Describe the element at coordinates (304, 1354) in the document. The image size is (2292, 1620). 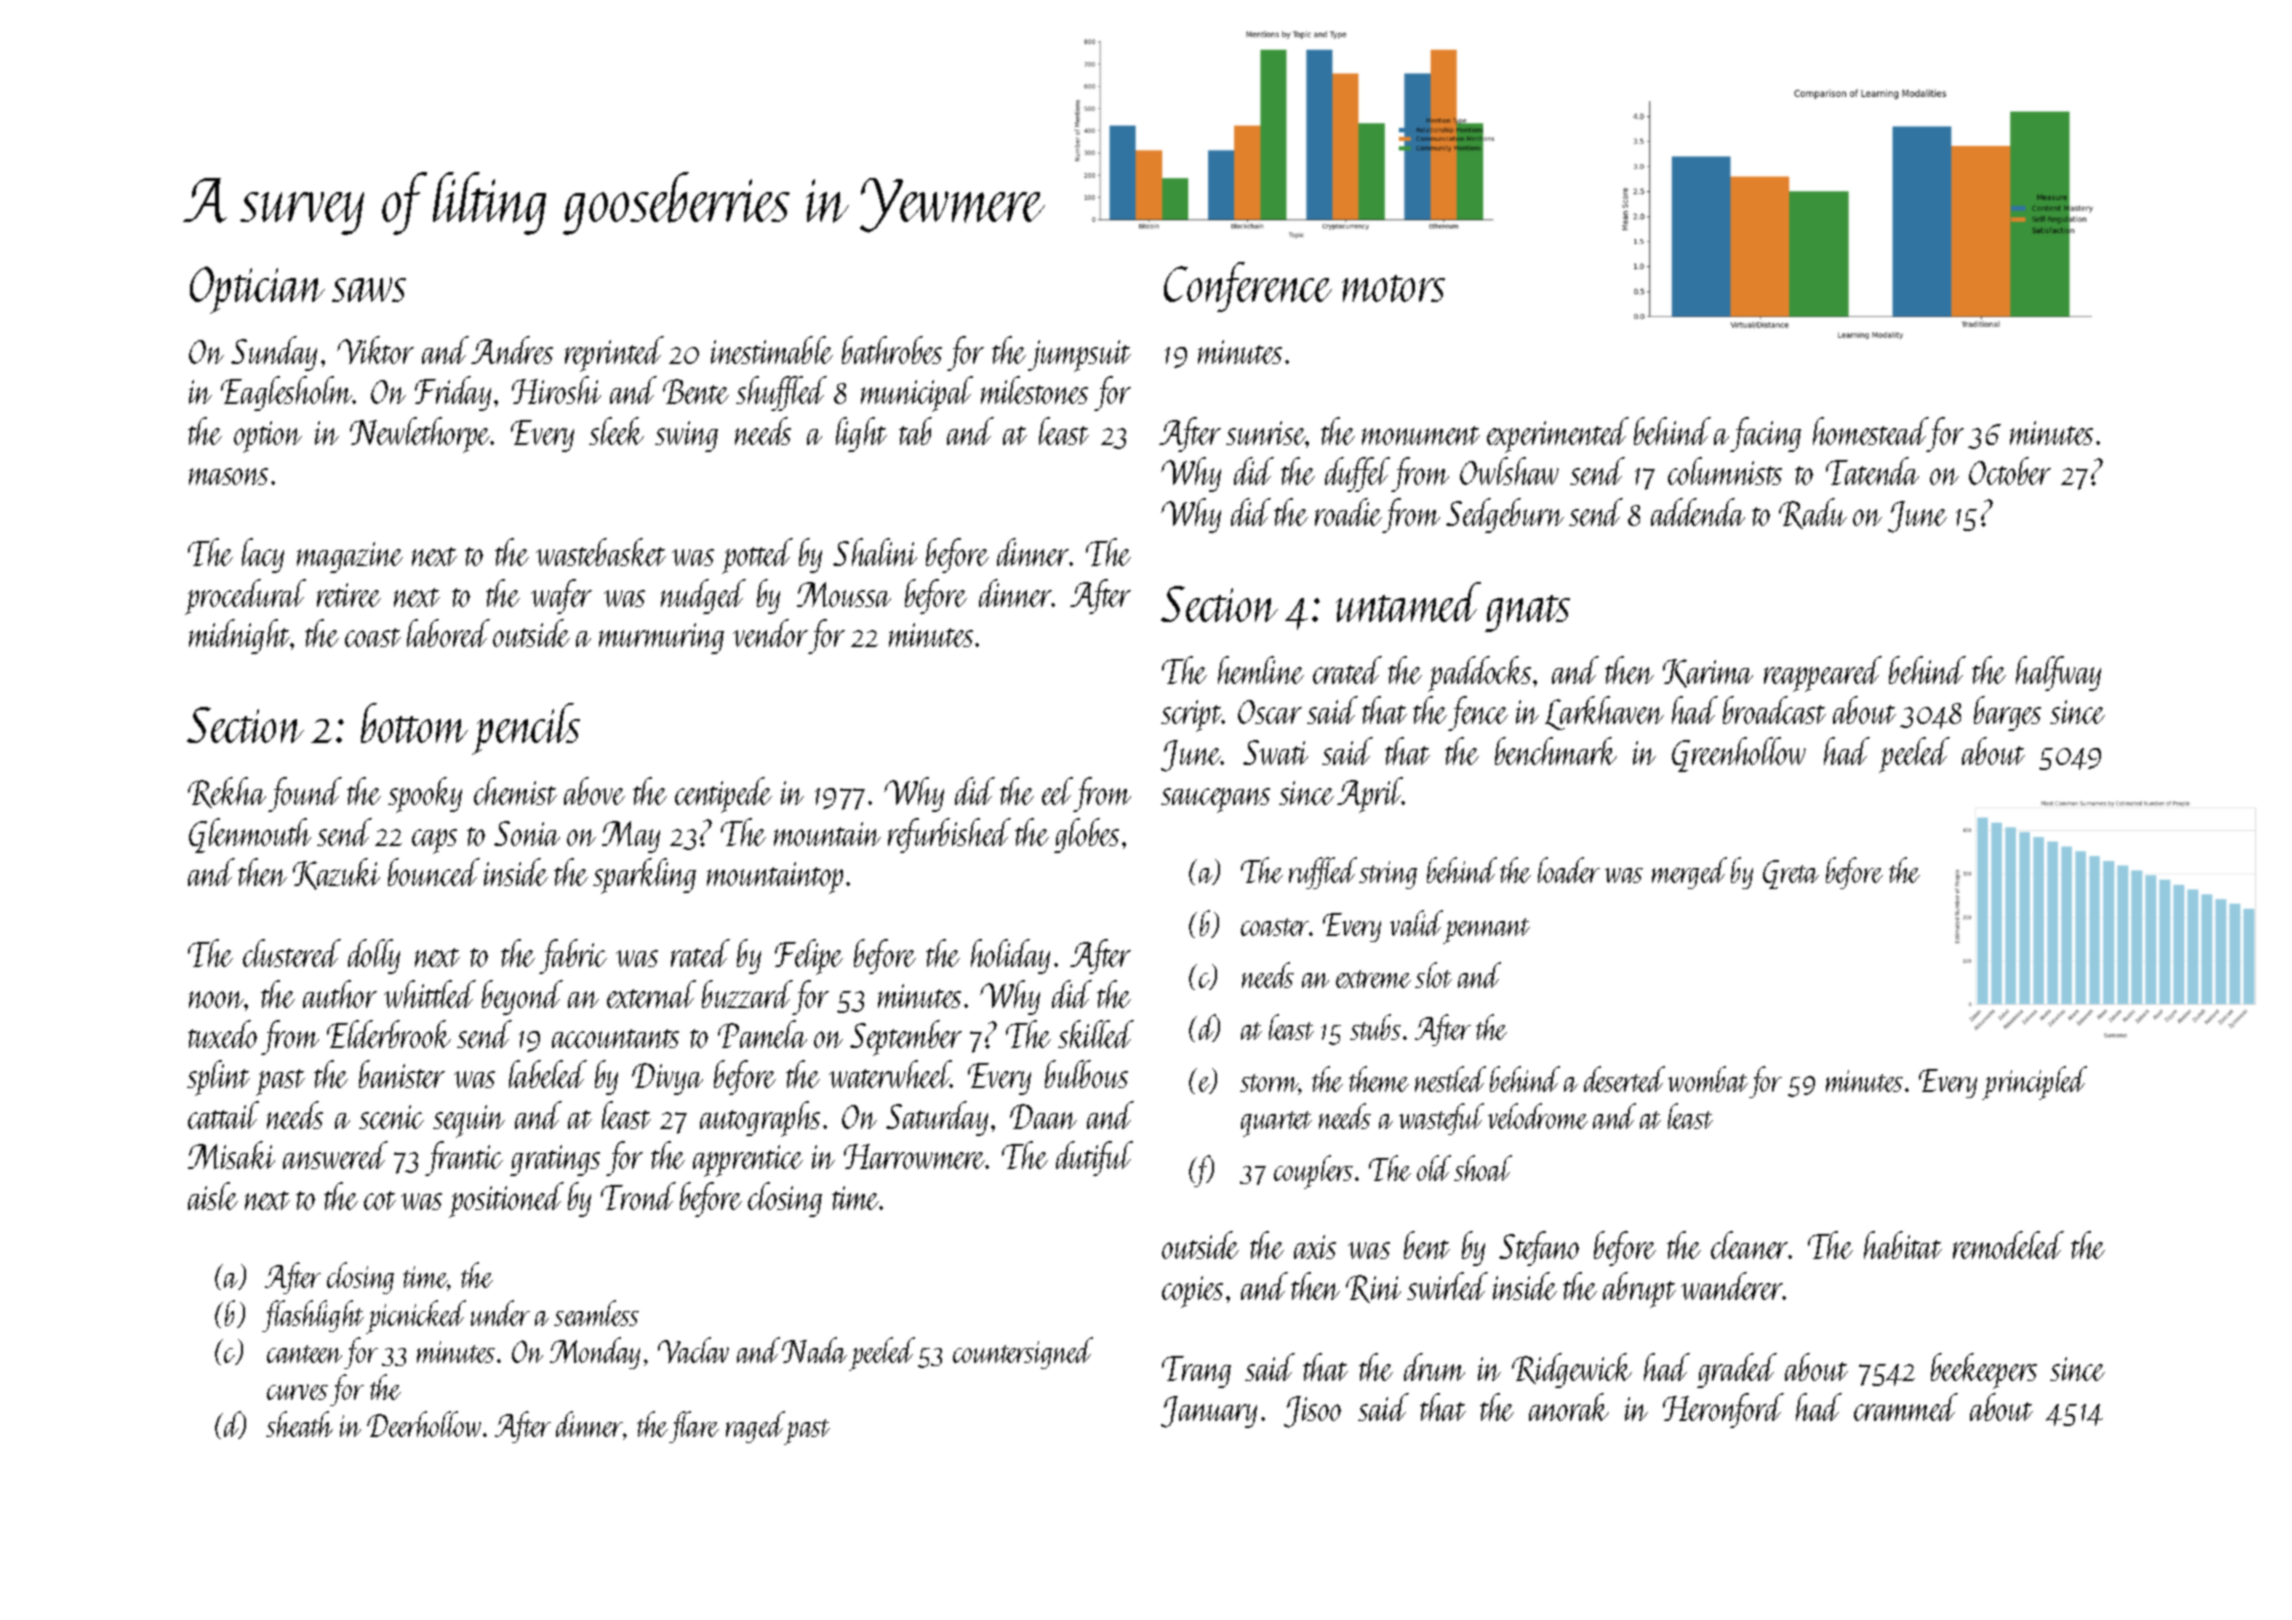
I see `canteen` at that location.
